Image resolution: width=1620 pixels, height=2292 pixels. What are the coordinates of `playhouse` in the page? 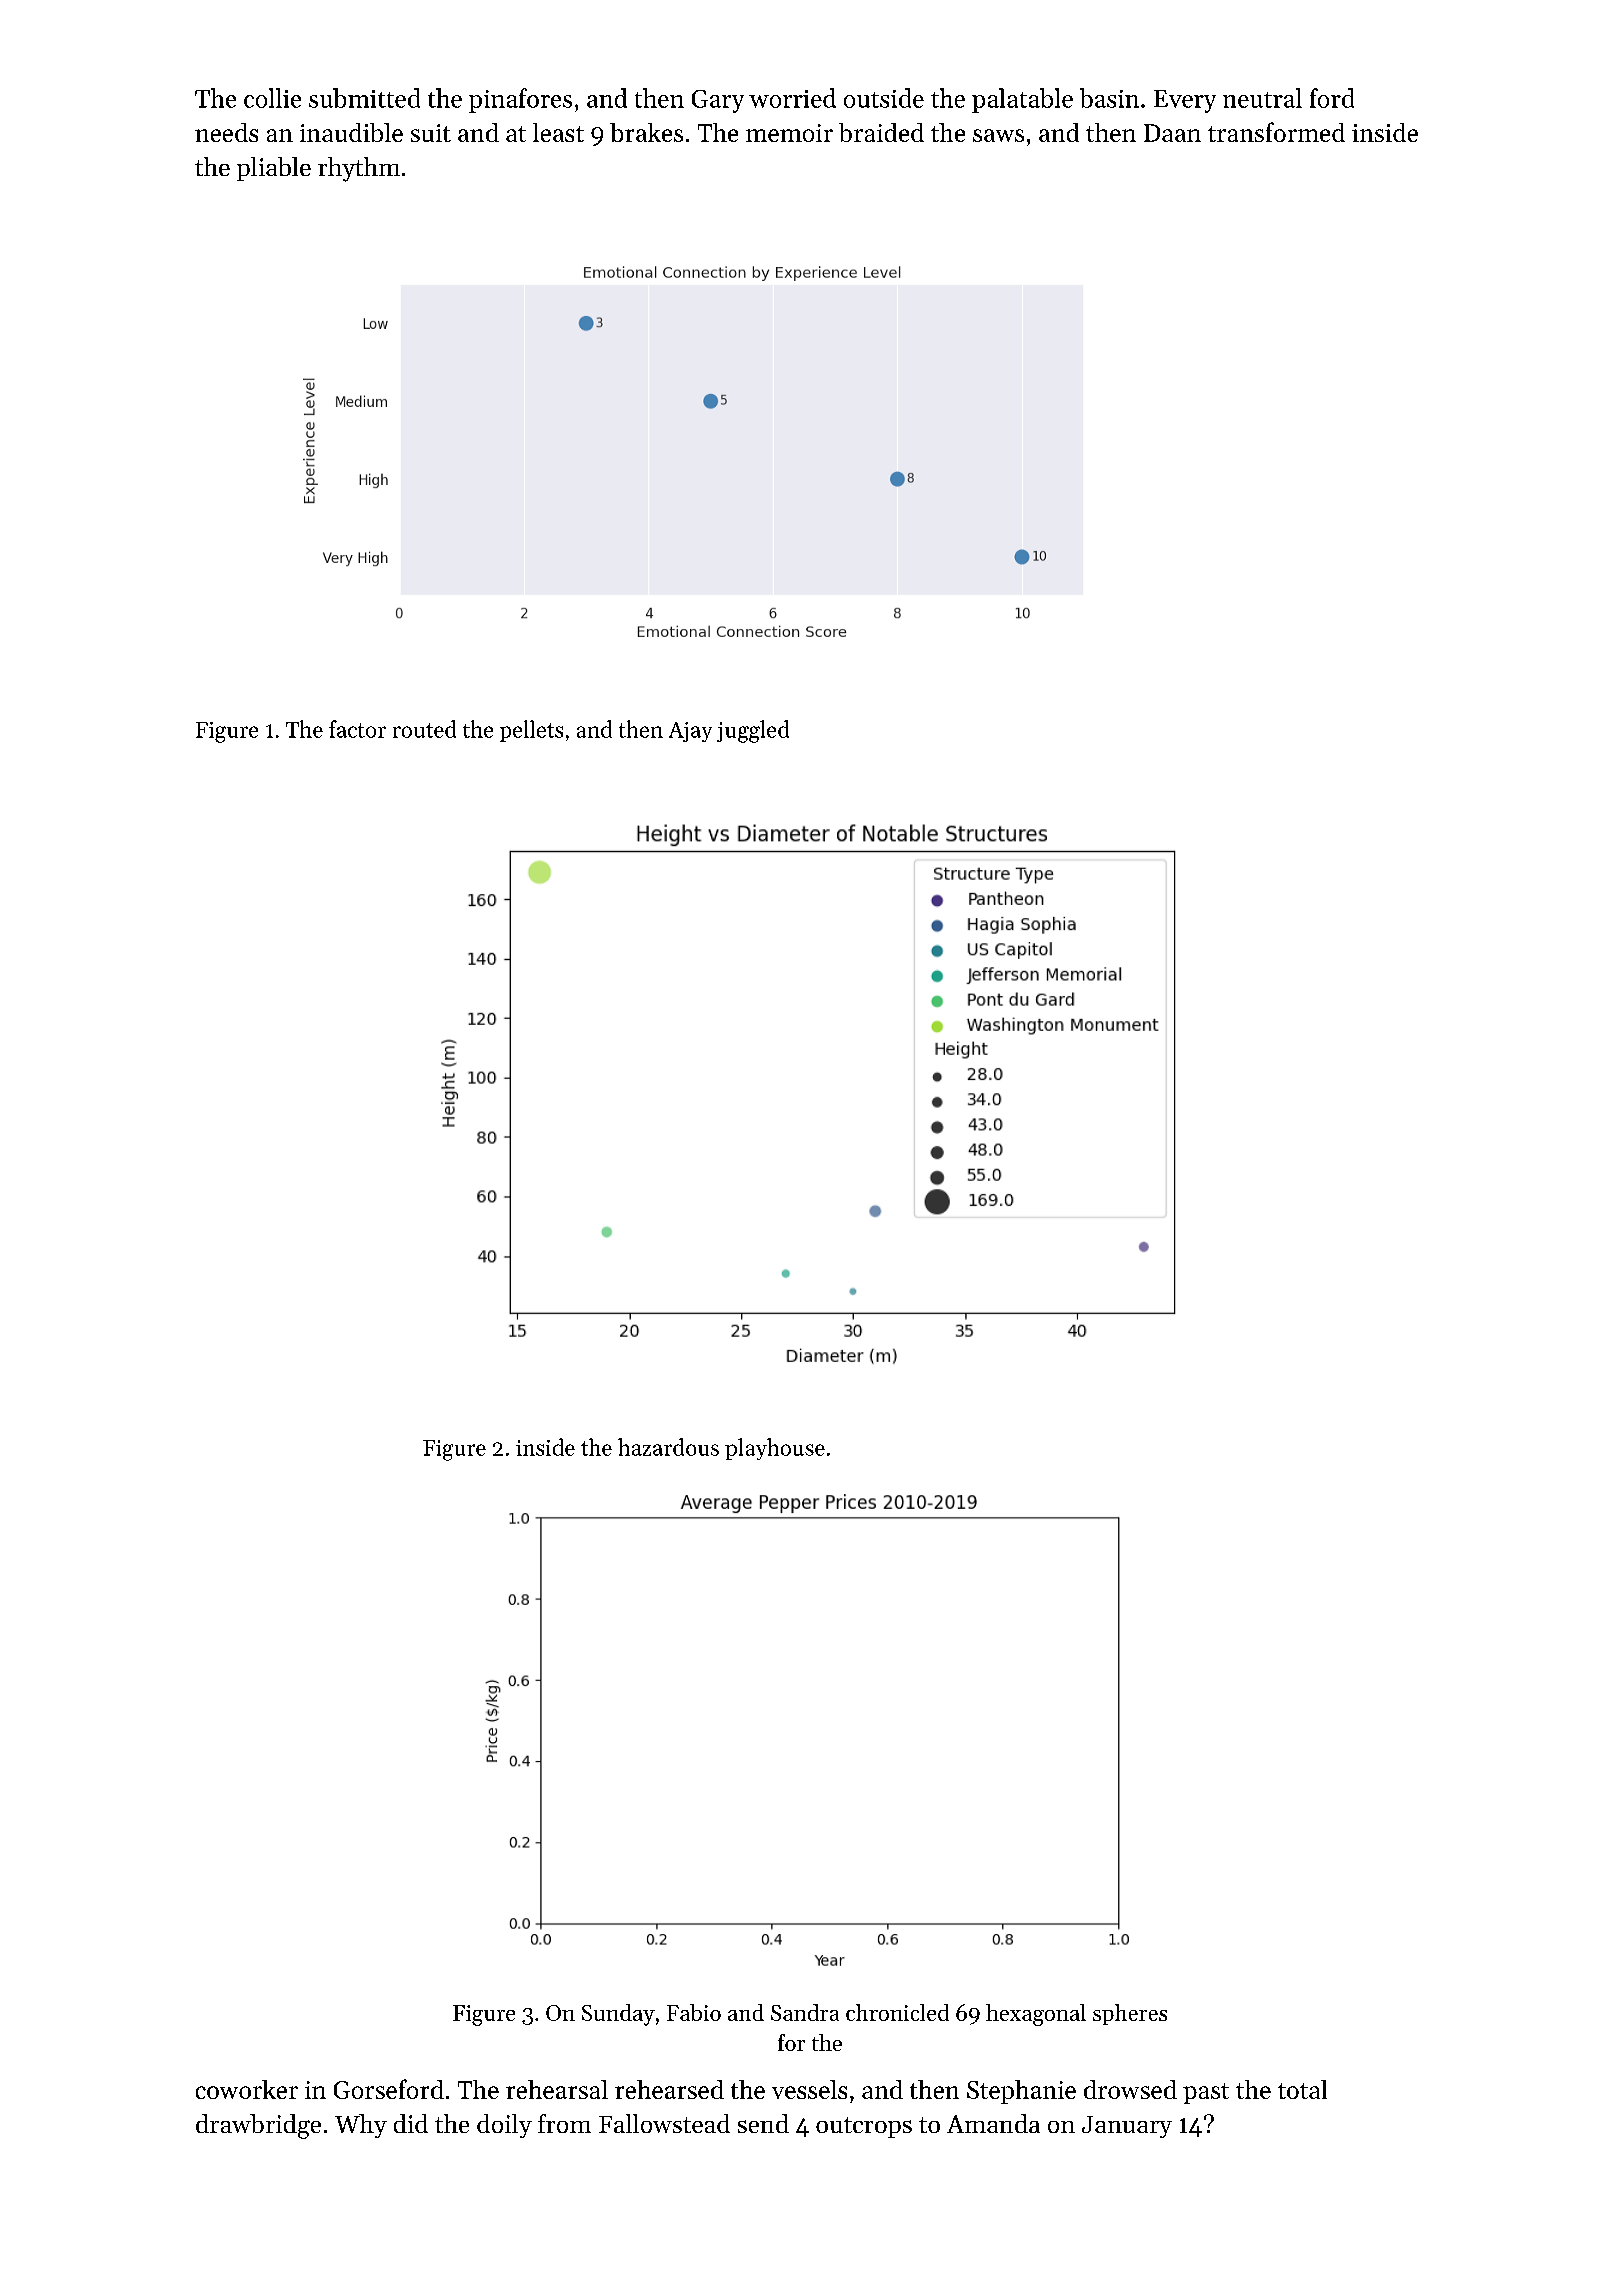 It's located at (775, 1449).
